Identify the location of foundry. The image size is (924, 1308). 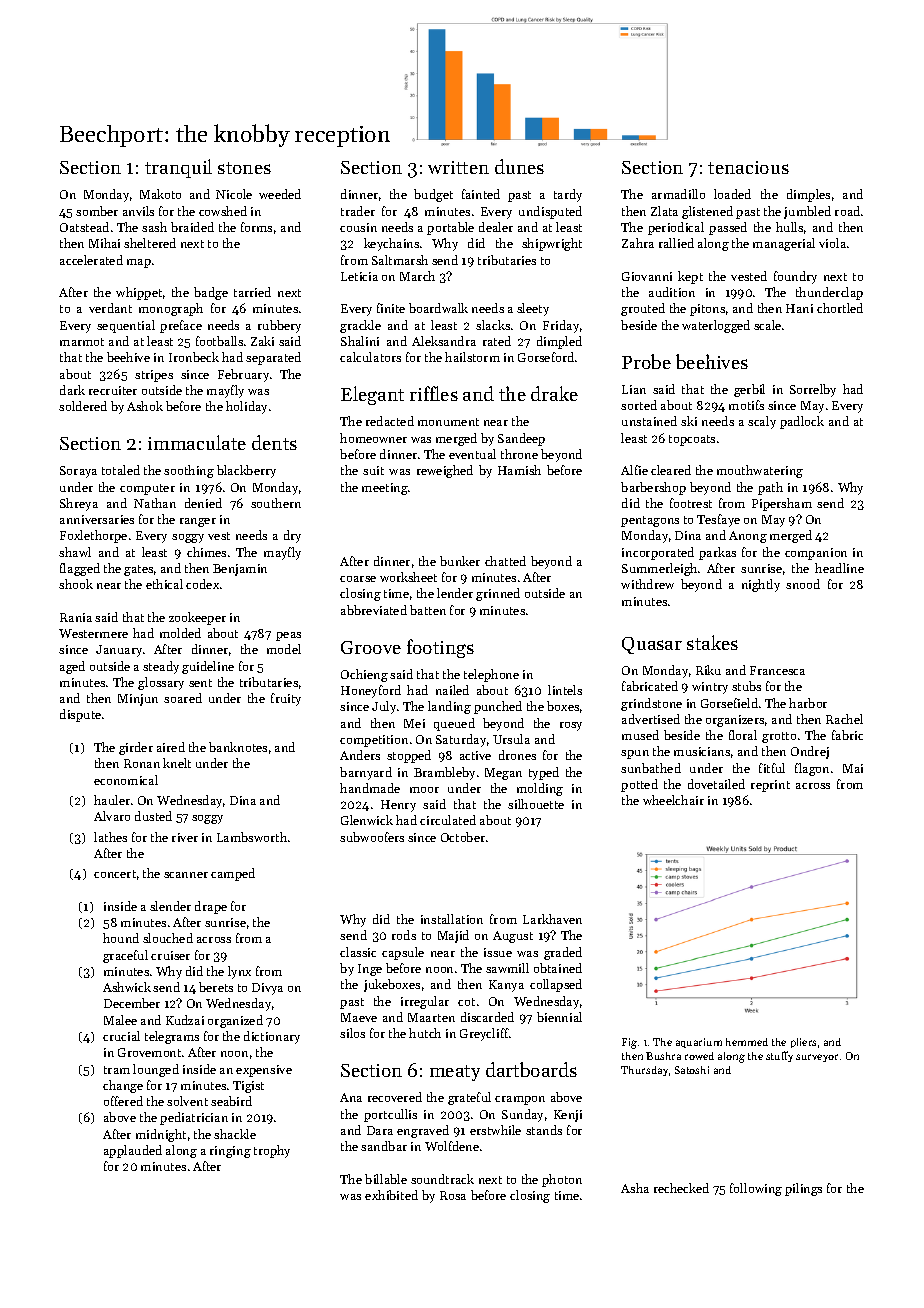
(795, 277).
